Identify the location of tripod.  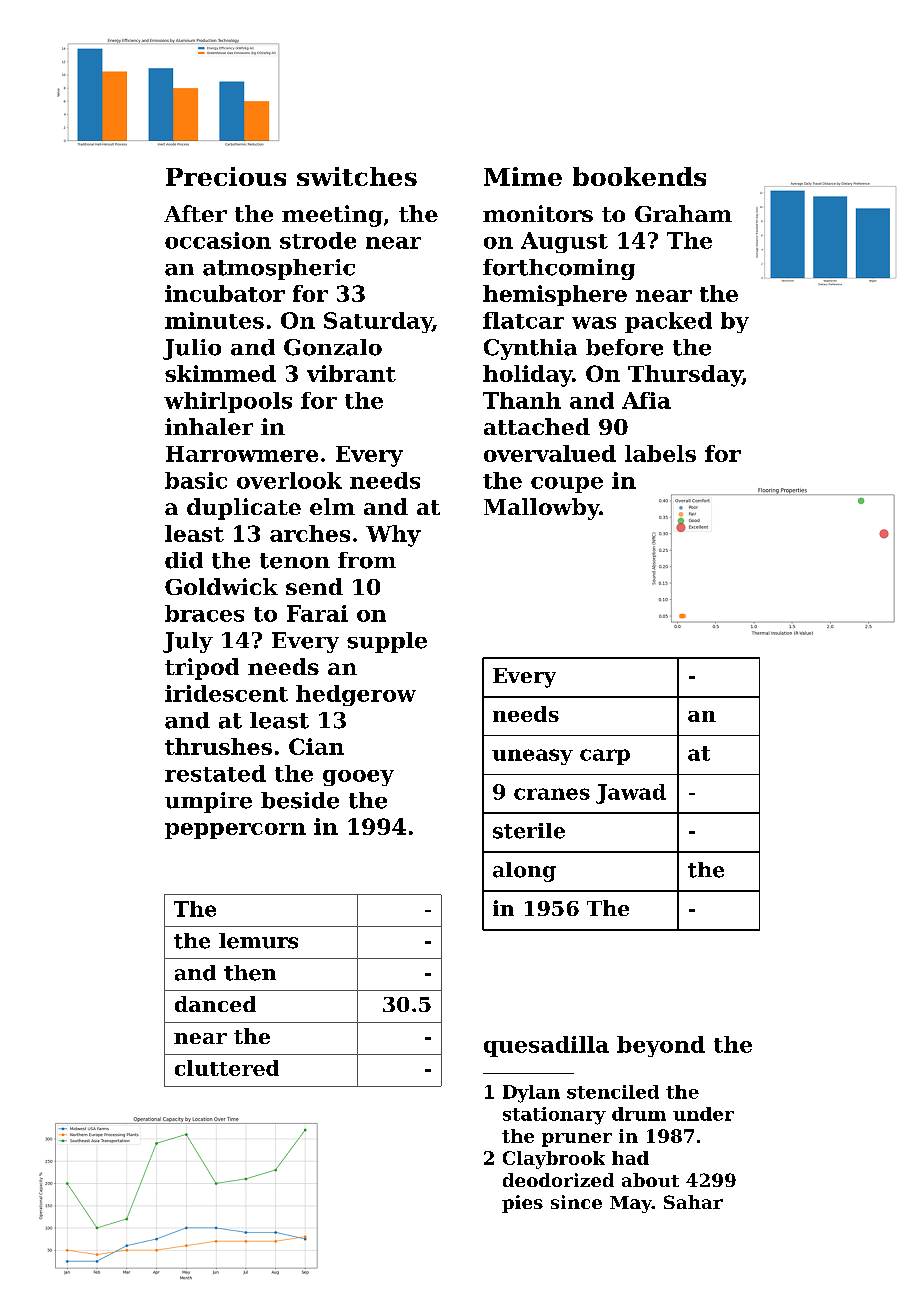
(202, 669).
